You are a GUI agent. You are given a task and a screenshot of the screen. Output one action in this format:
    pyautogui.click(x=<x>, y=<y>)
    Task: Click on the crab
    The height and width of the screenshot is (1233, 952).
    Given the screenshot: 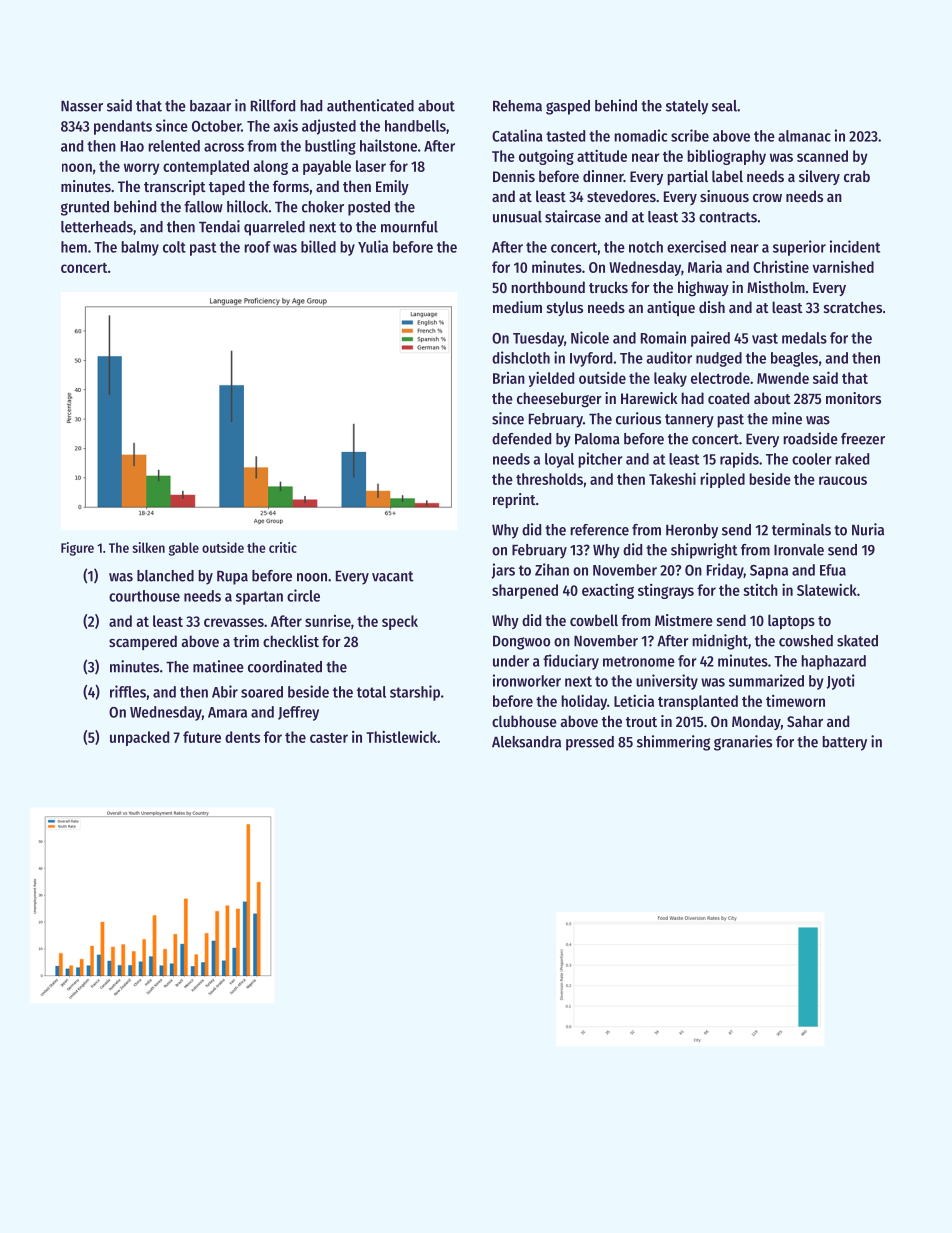 What is the action you would take?
    pyautogui.click(x=857, y=176)
